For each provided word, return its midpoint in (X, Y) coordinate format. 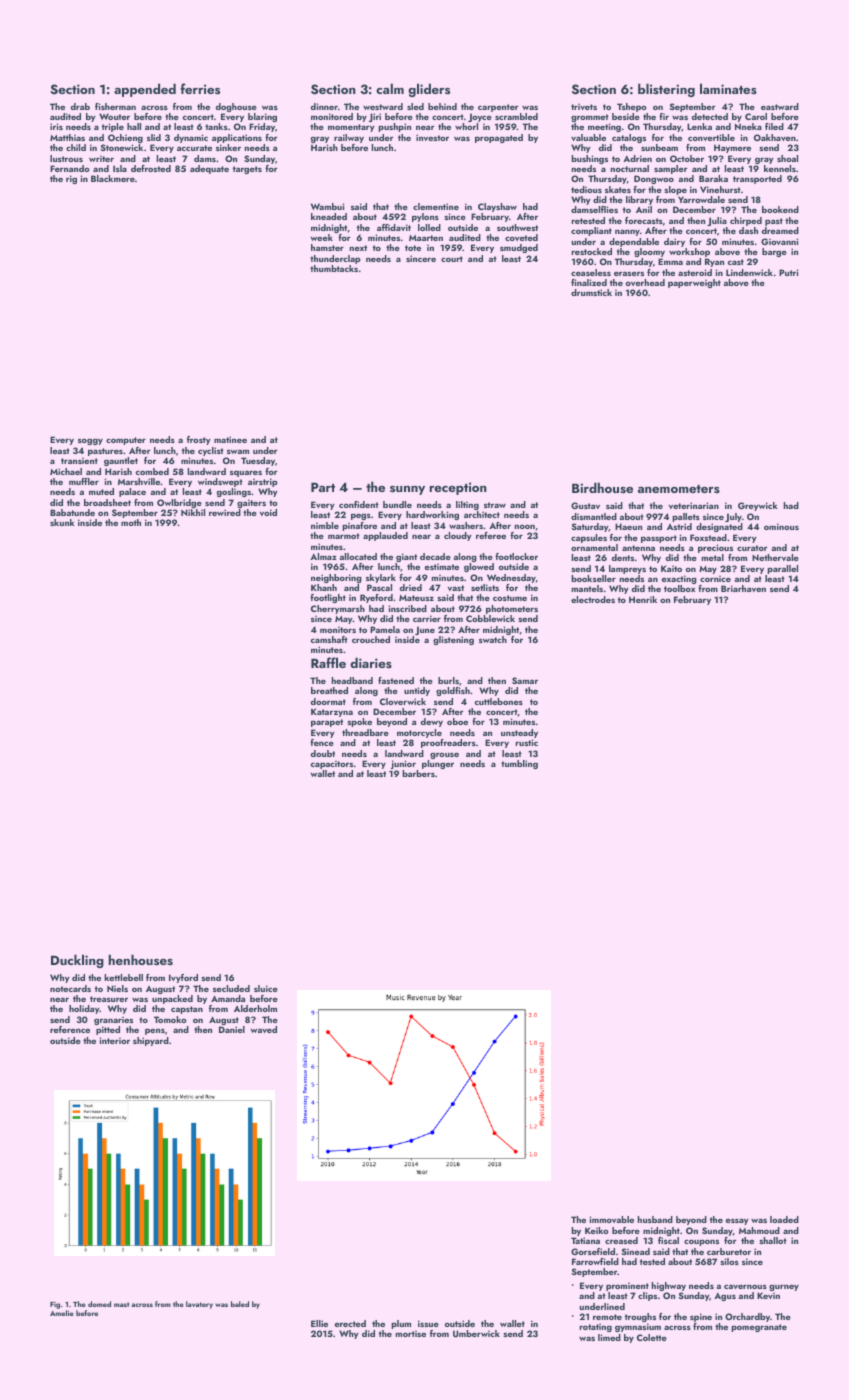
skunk (62, 522)
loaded (784, 1219)
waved (263, 1029)
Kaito (671, 568)
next (358, 248)
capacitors (332, 765)
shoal (787, 158)
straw (495, 505)
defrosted (151, 168)
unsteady (519, 733)
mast (121, 1304)
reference (70, 1029)
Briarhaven (743, 588)
